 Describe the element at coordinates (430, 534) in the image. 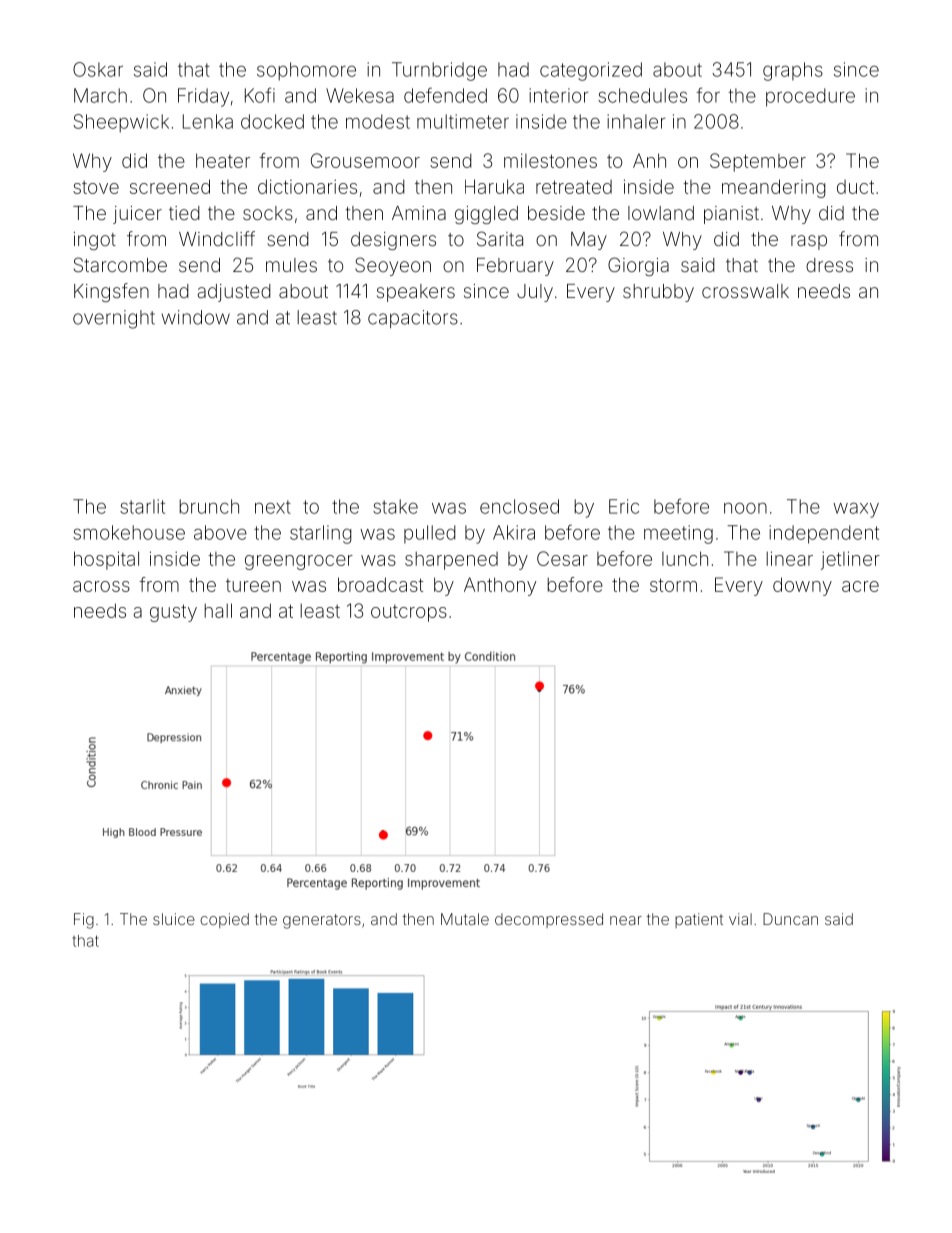

I see `pulled` at that location.
